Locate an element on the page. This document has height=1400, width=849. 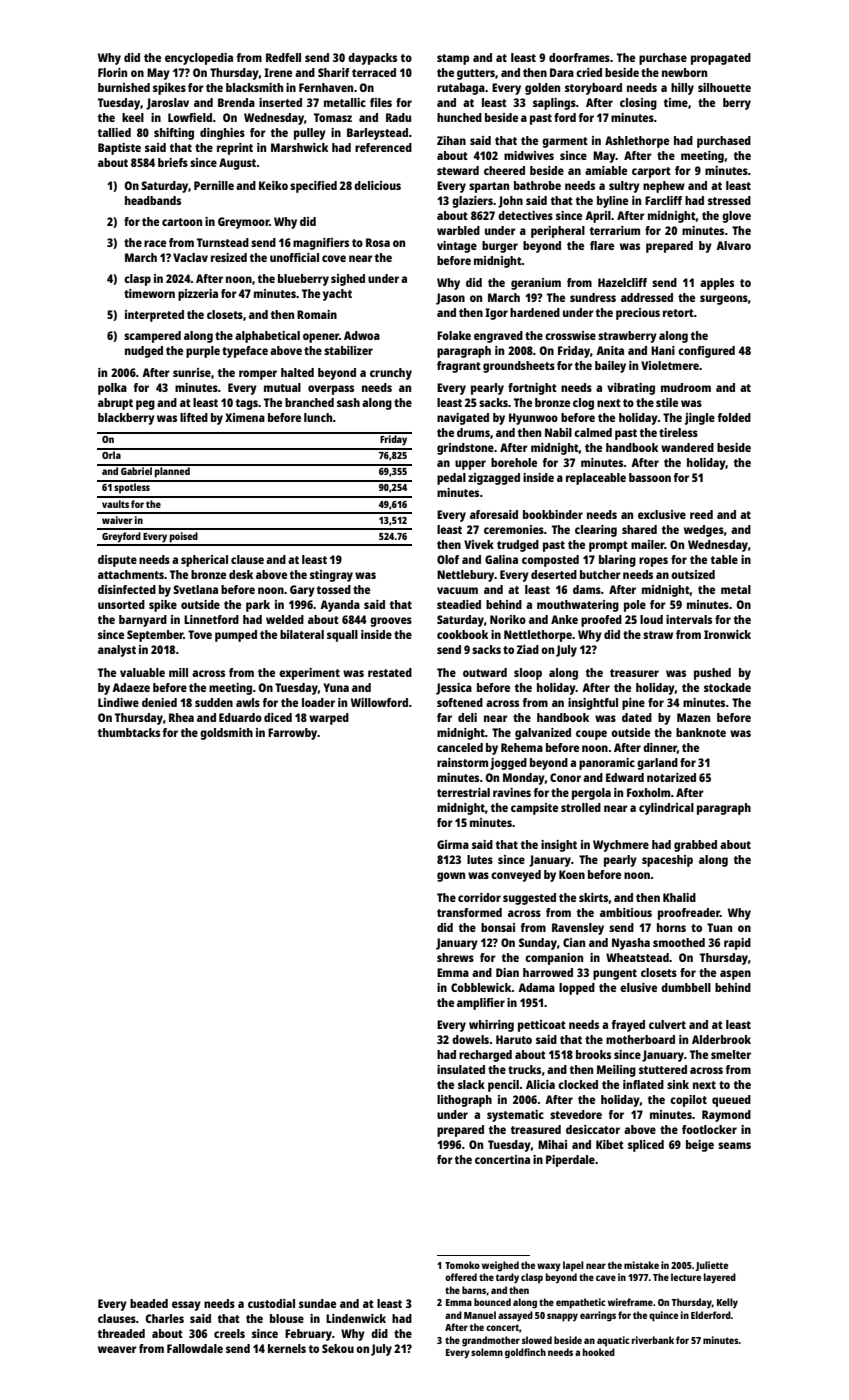
Florin is located at coordinates (112, 72).
